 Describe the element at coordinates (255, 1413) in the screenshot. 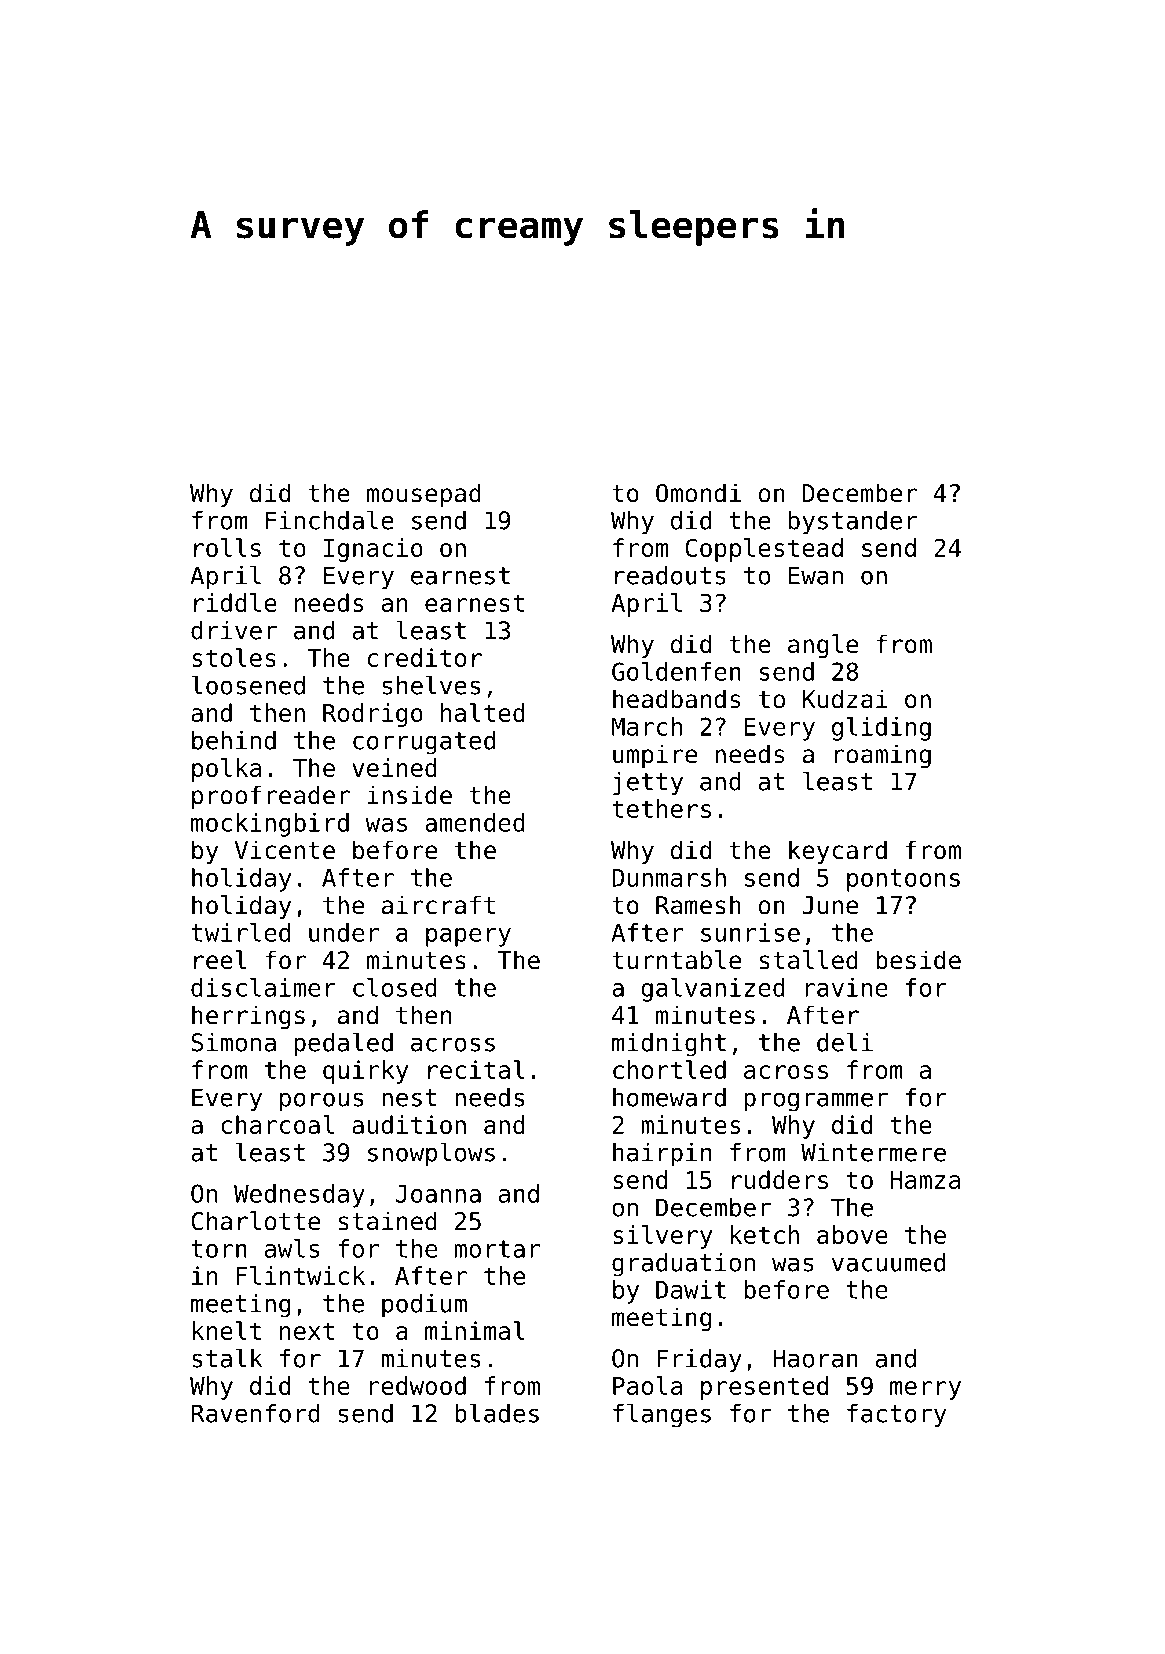

I see `Ravenford` at that location.
